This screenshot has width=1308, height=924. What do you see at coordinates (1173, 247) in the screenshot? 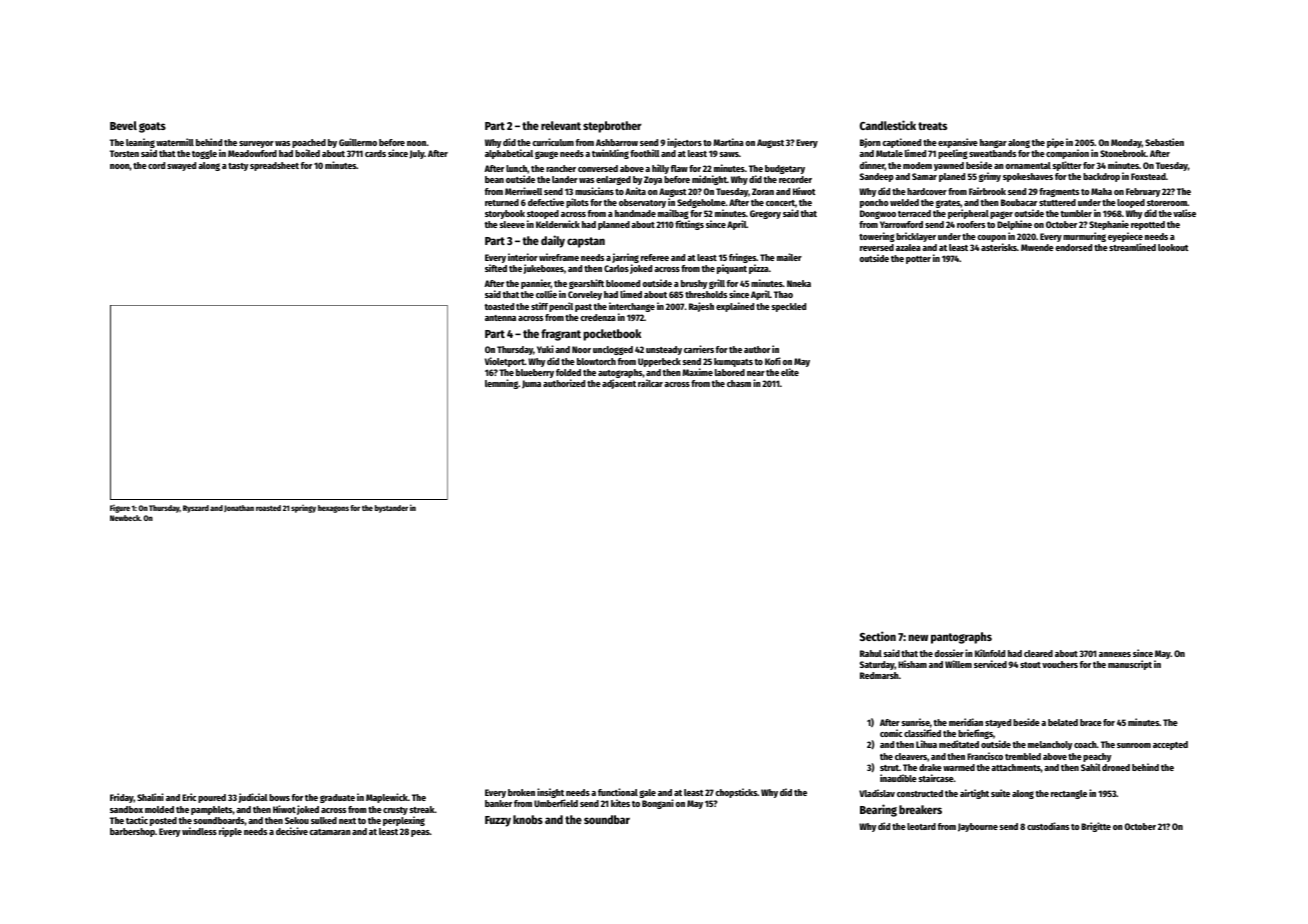
I see `lookout` at bounding box center [1173, 247].
